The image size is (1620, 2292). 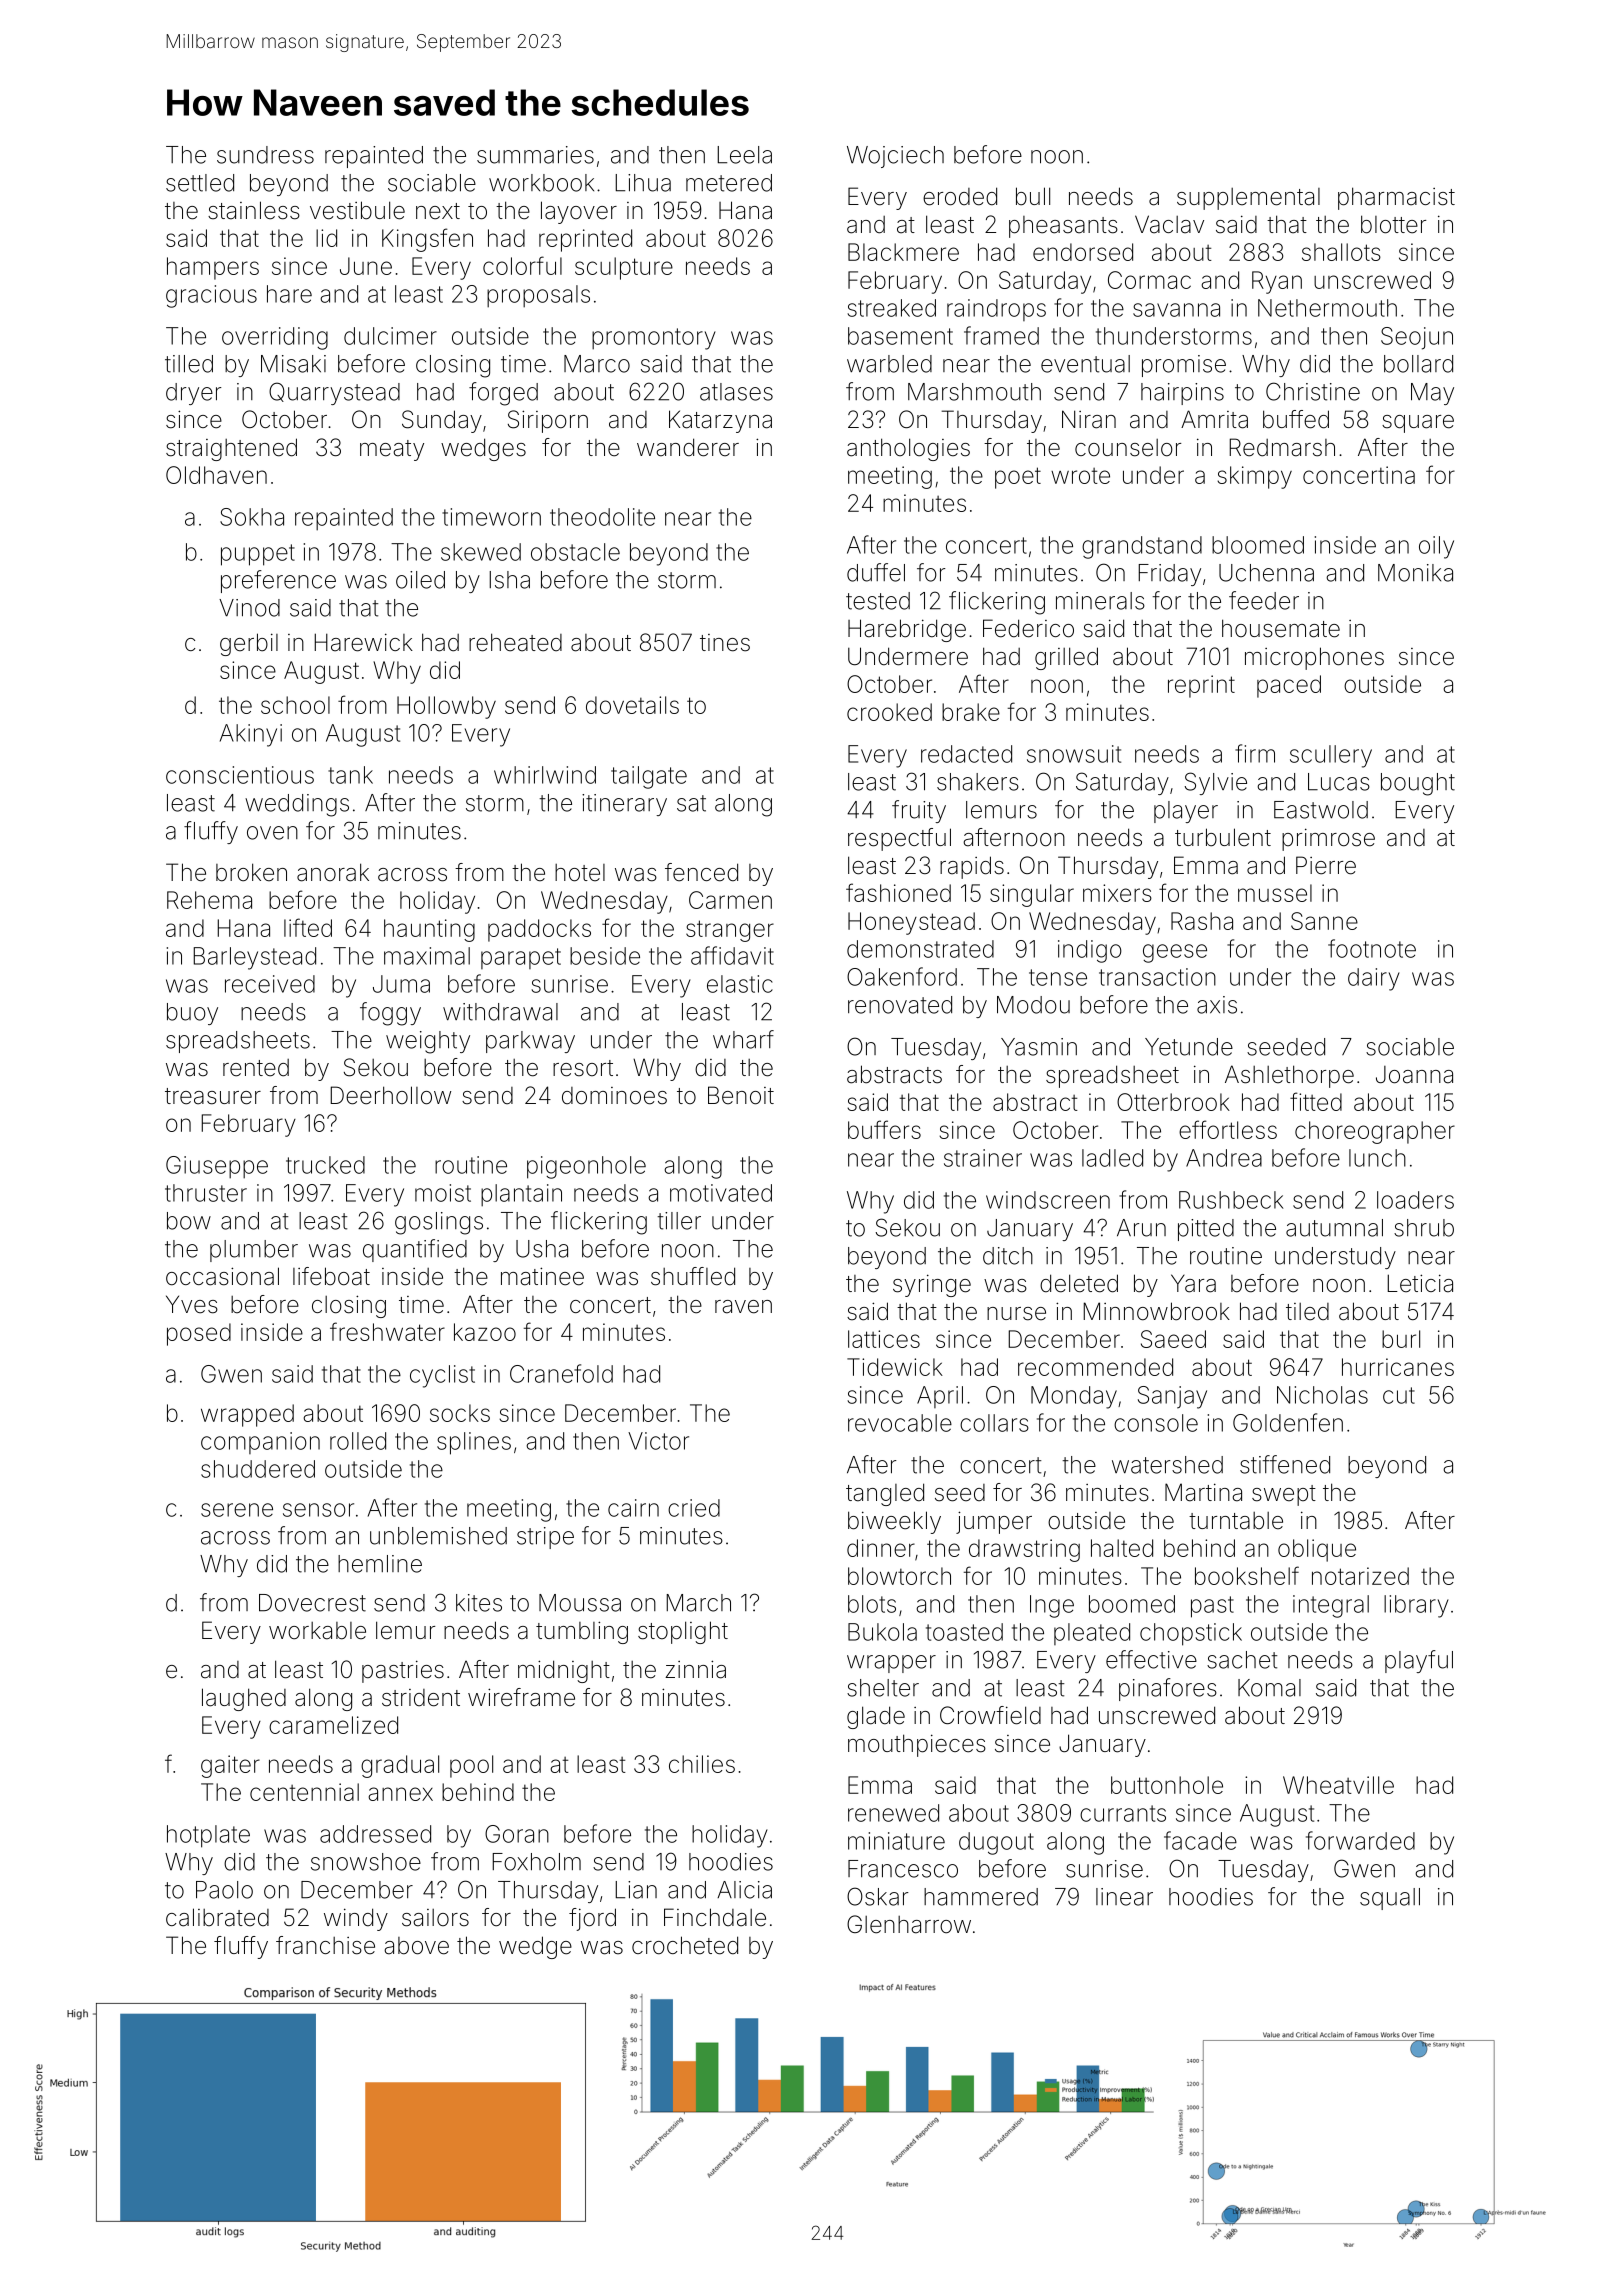 What do you see at coordinates (908, 449) in the screenshot?
I see `anthologies` at bounding box center [908, 449].
